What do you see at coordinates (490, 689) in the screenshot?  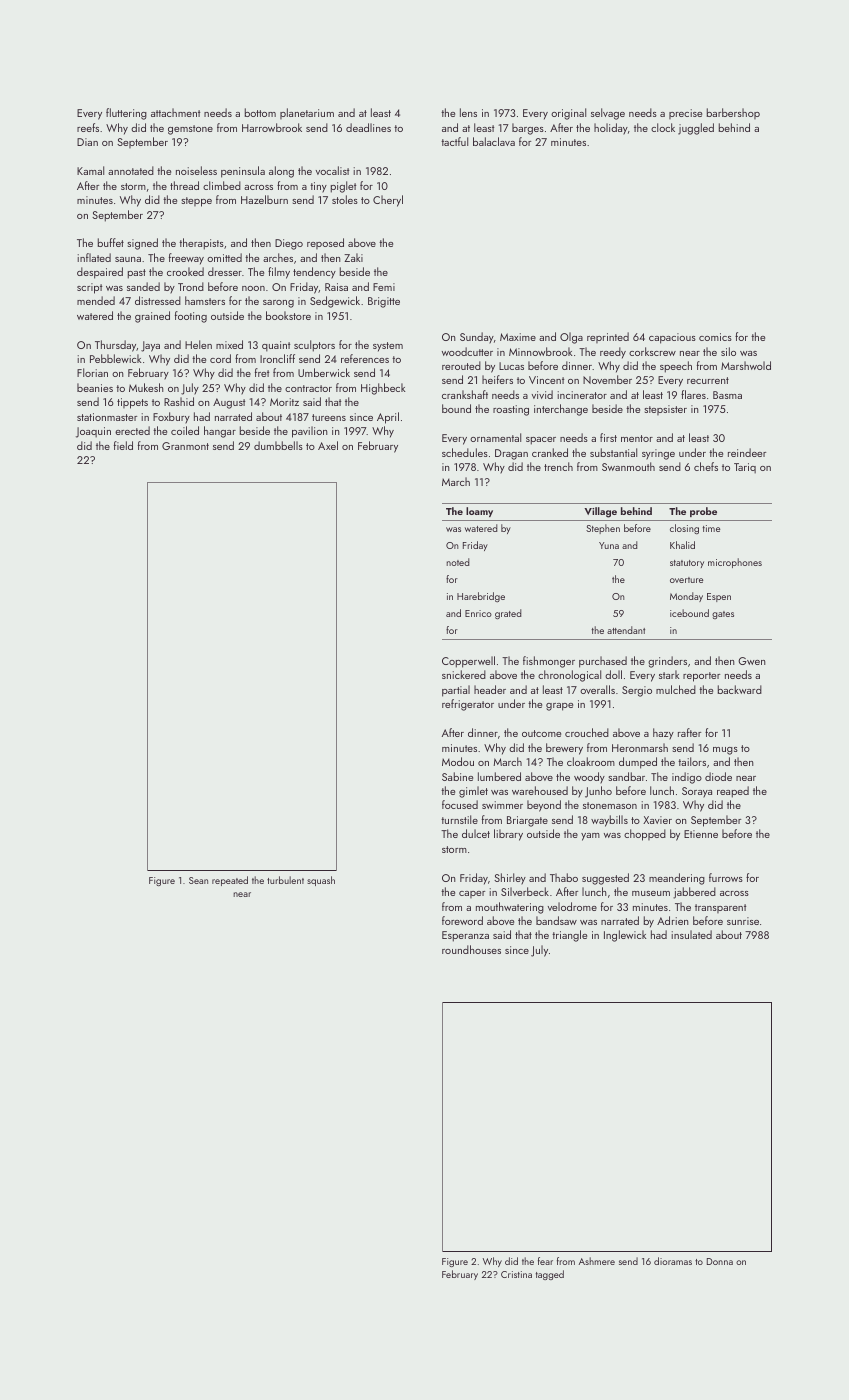 I see `header` at bounding box center [490, 689].
